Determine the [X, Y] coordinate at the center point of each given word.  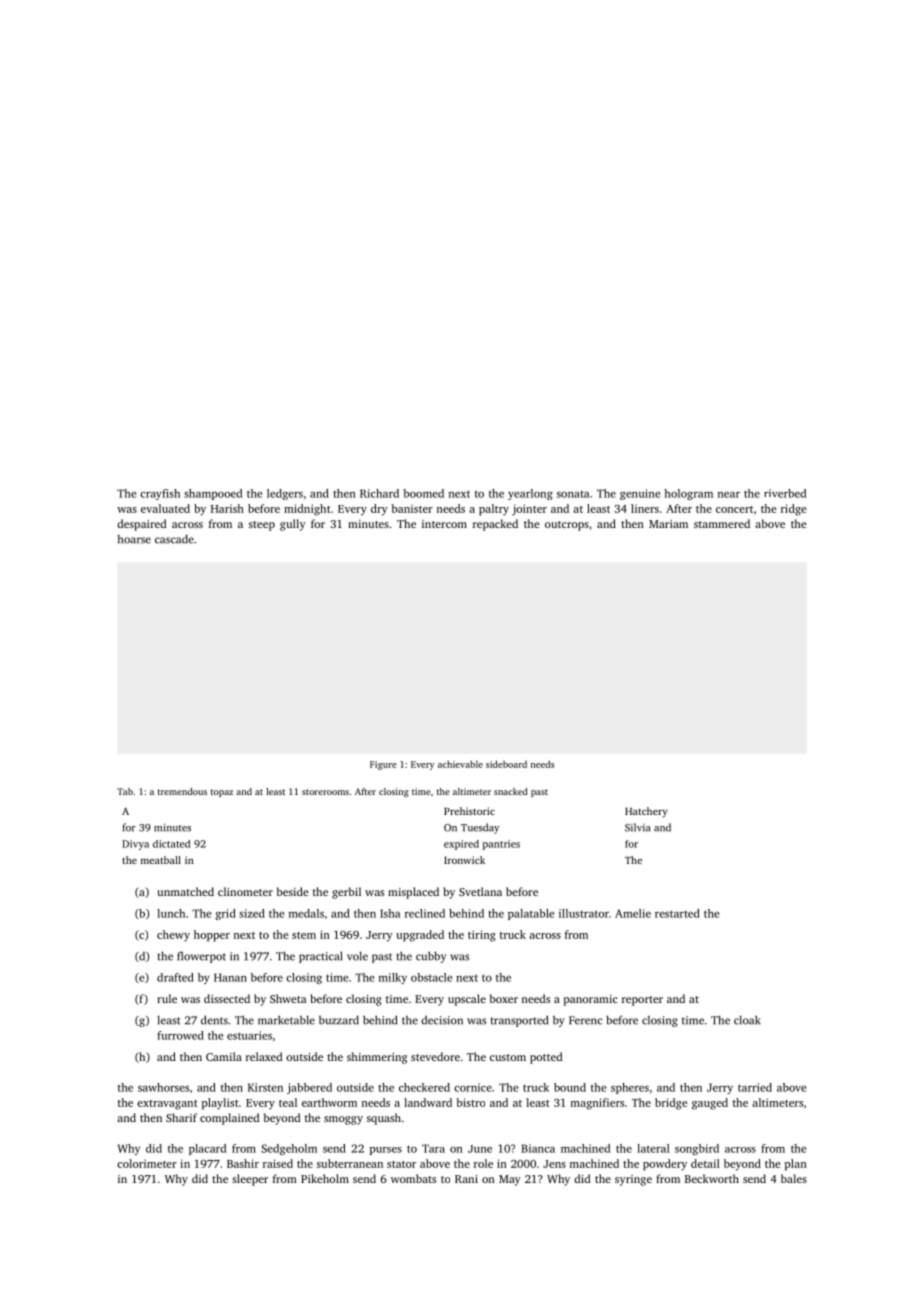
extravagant [167, 1105]
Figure [383, 765]
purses [386, 1151]
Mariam [668, 524]
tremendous [182, 791]
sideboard [506, 764]
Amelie [633, 913]
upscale [467, 1000]
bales [794, 1178]
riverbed [785, 493]
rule [167, 998]
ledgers [285, 494]
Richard [379, 493]
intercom [444, 524]
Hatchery [646, 812]
